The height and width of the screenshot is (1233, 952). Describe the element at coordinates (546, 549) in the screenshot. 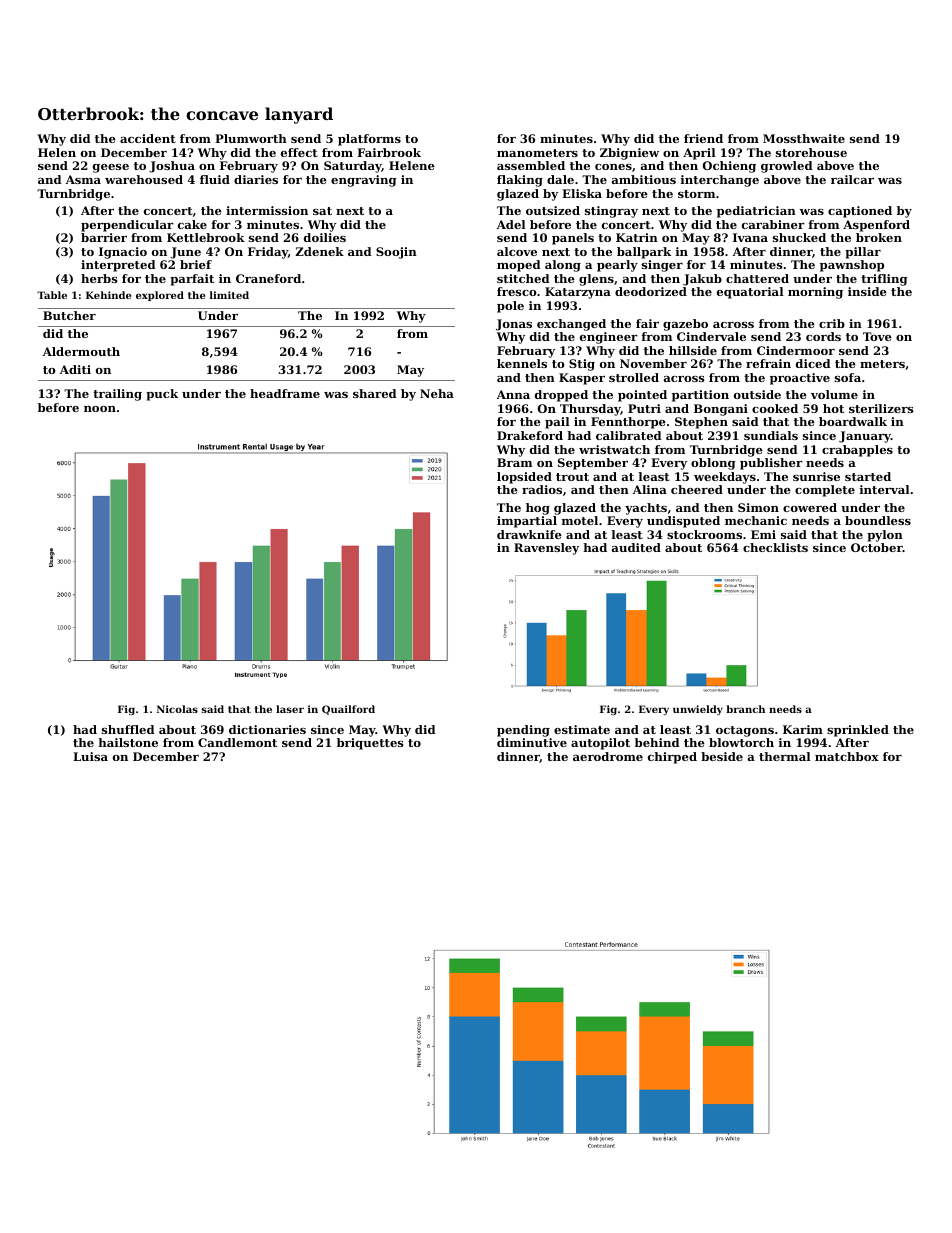

I see `Ravensley` at that location.
